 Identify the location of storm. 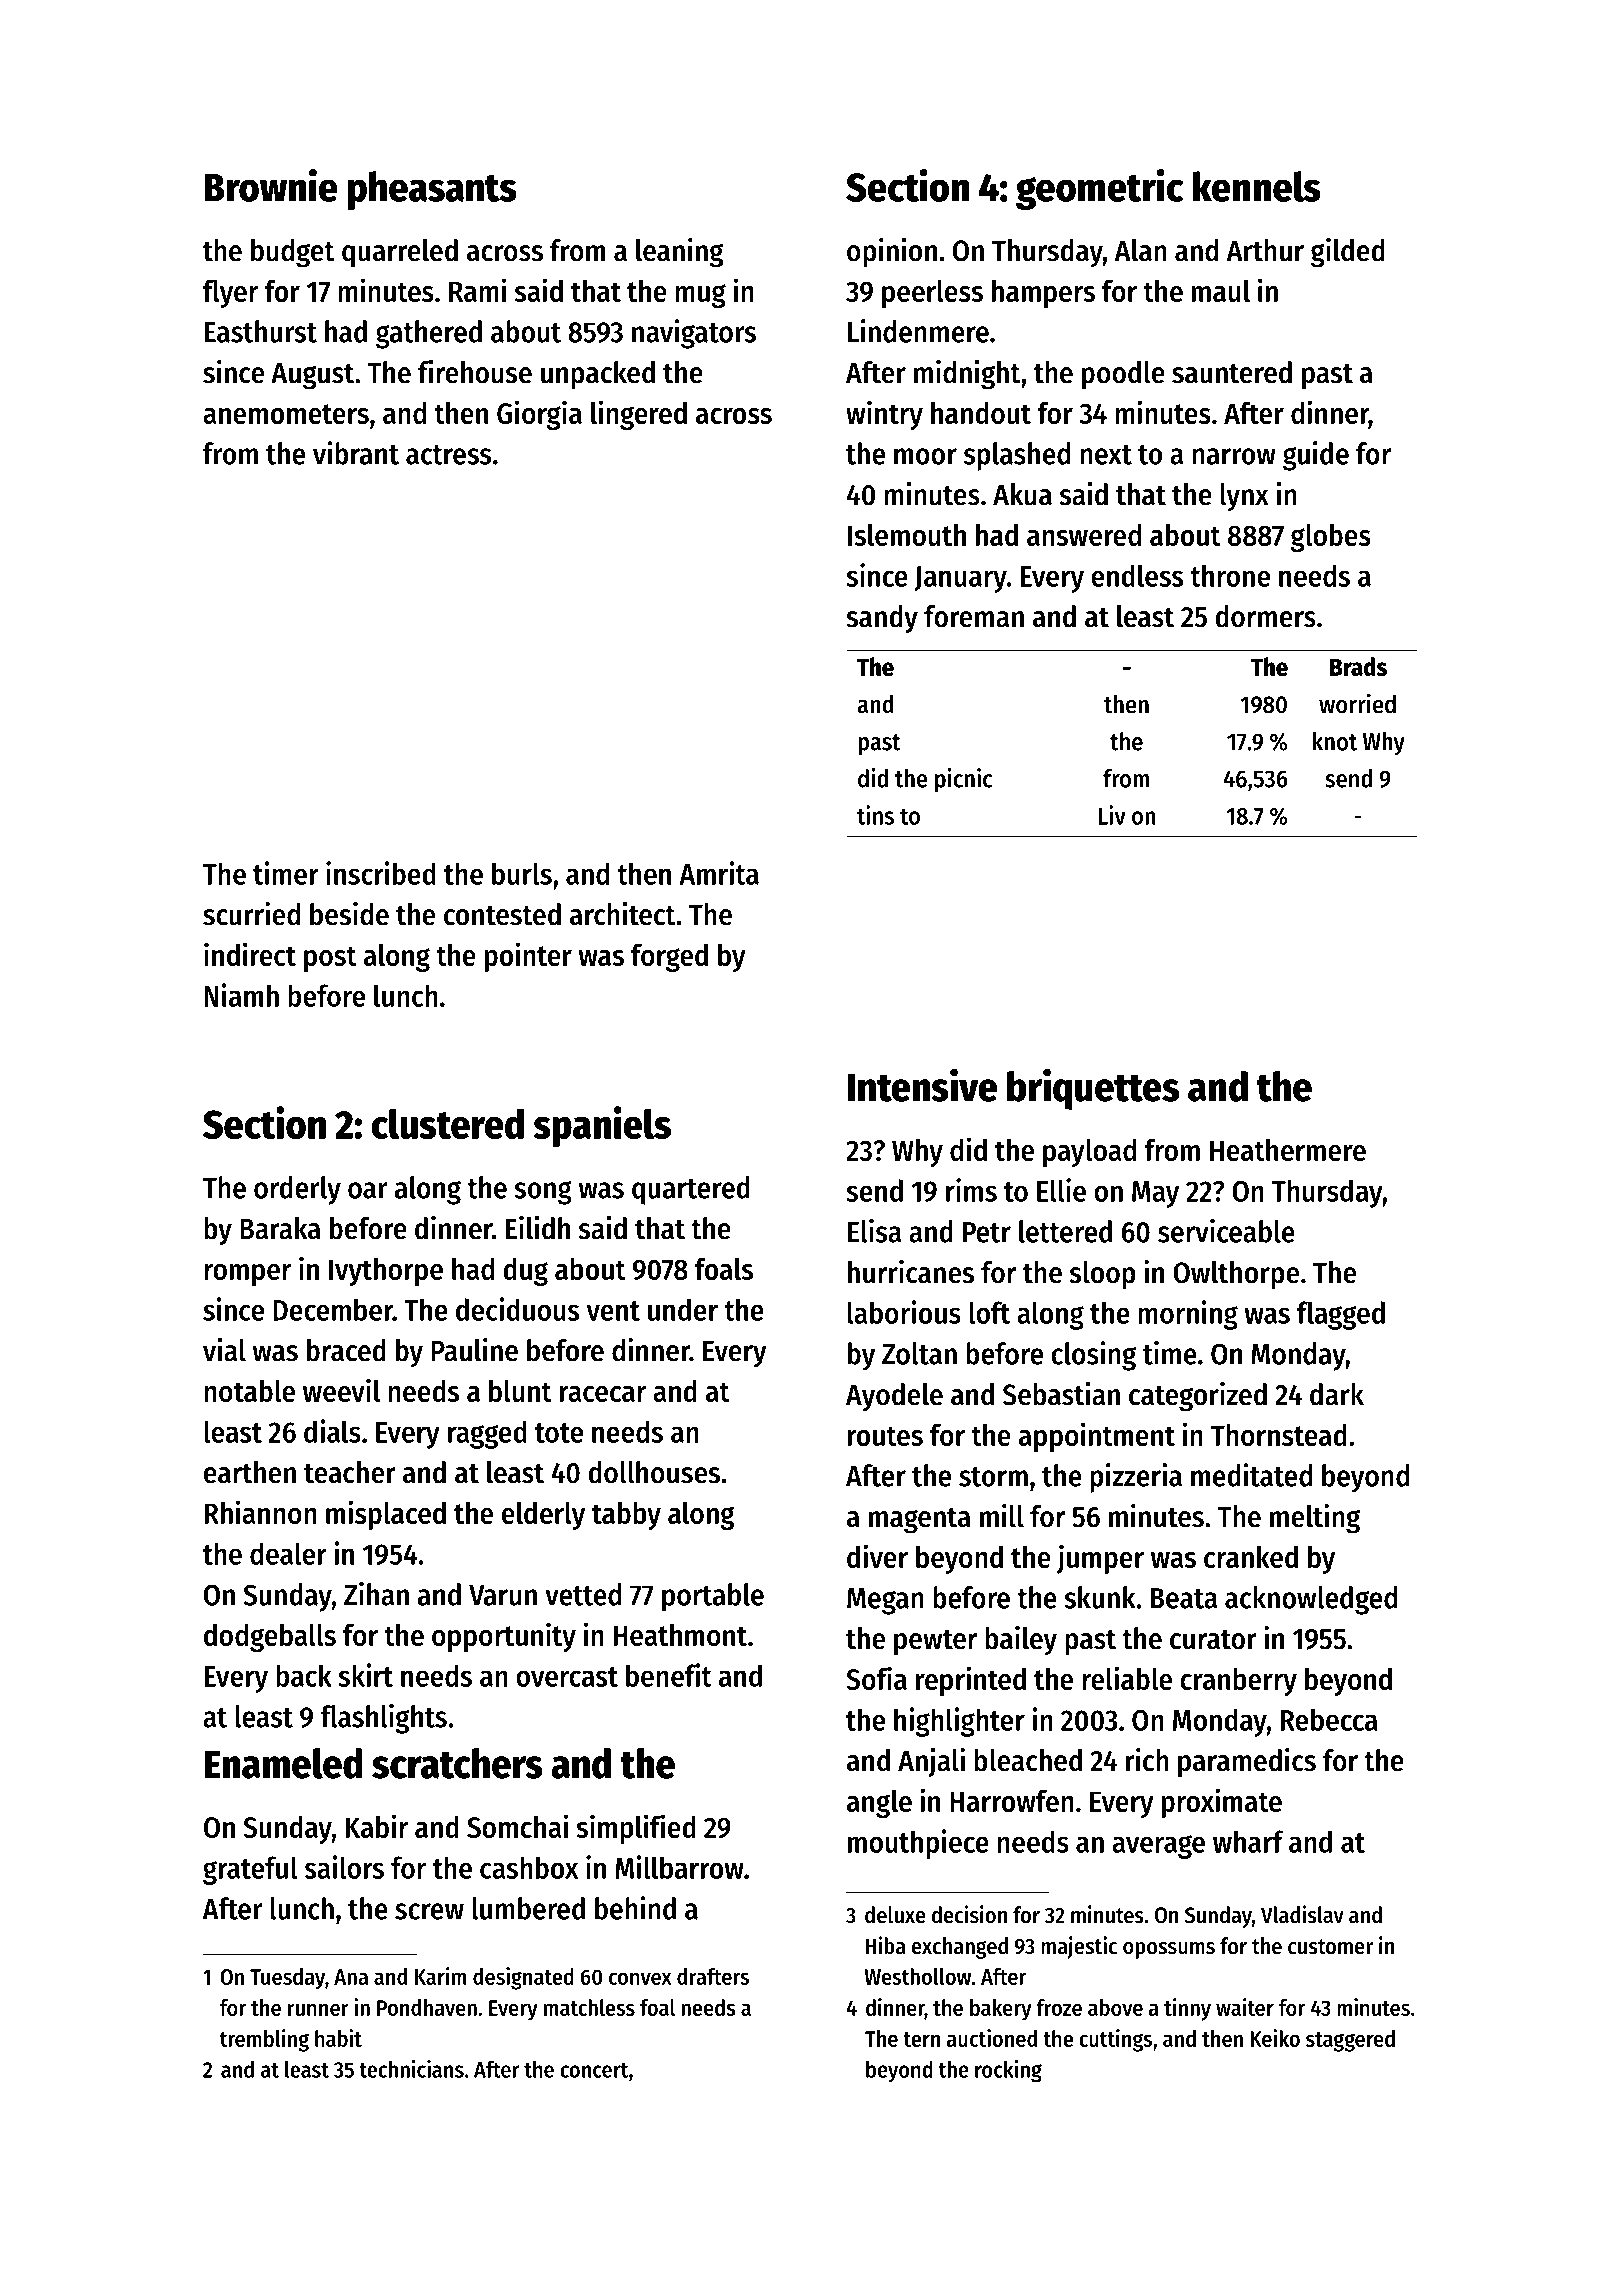
(993, 1477).
